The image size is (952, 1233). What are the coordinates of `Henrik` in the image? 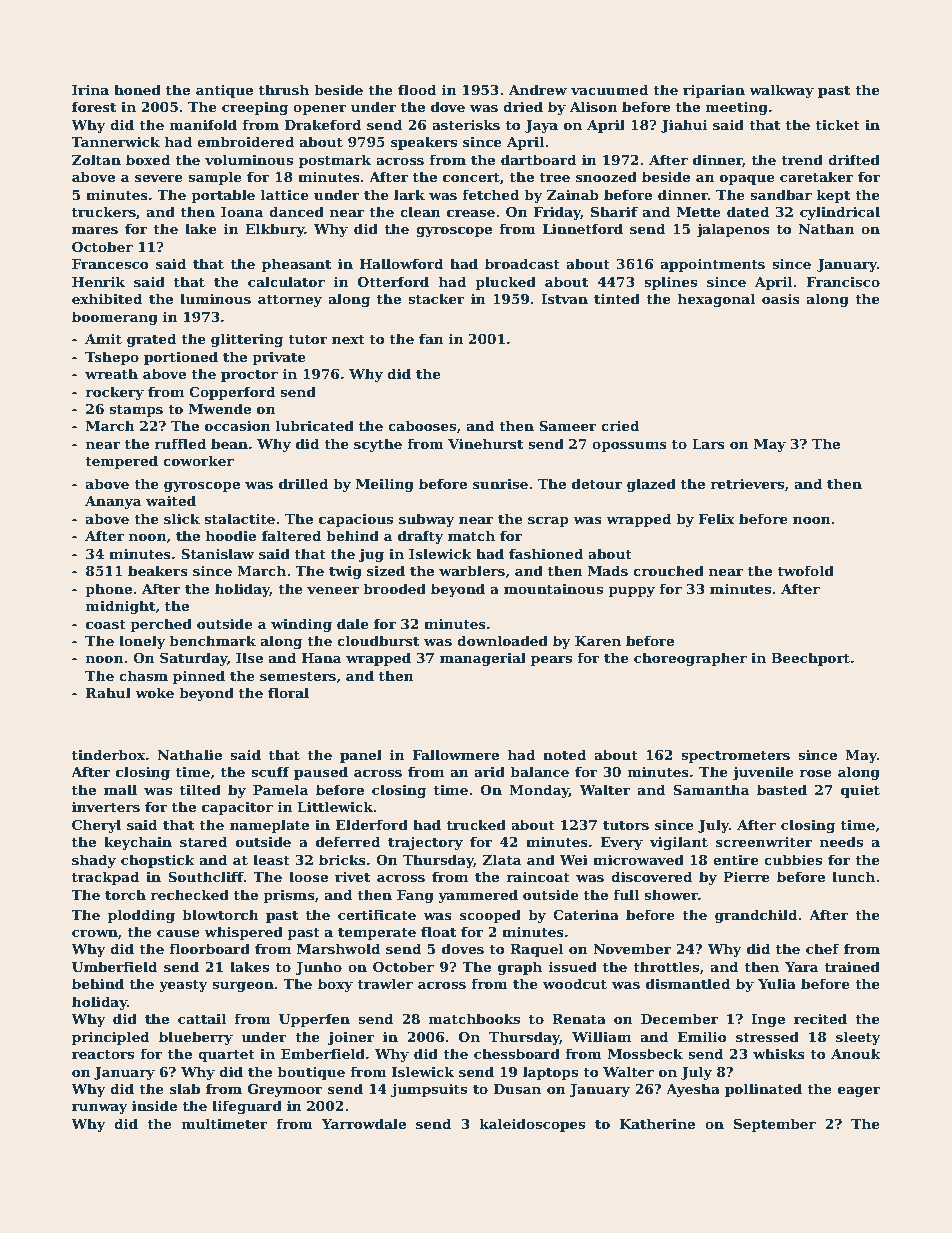 It's located at (98, 281).
